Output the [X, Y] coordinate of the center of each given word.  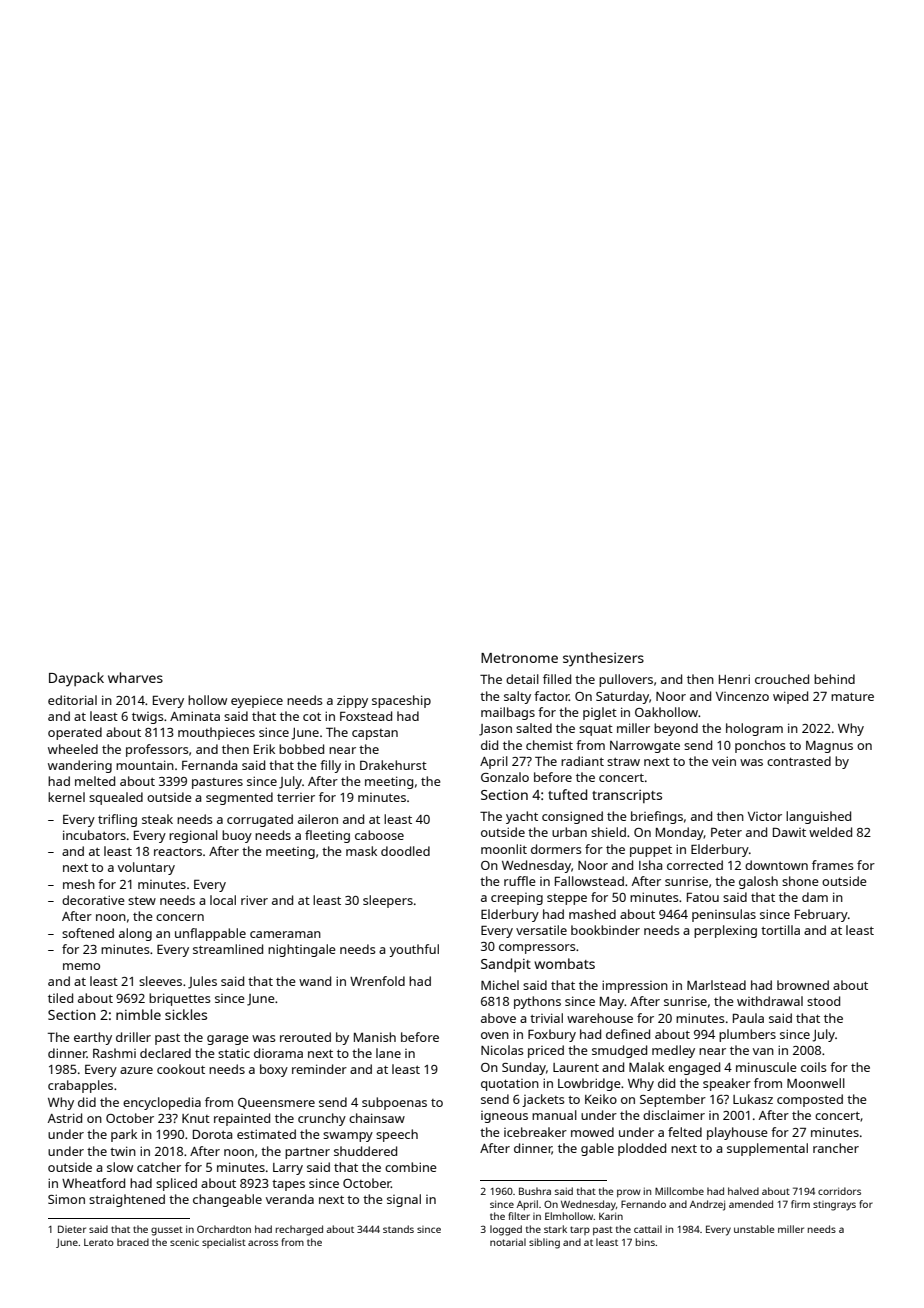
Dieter [72, 1229]
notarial [508, 1242]
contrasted [799, 761]
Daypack [76, 679]
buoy [237, 836]
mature [852, 696]
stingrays [834, 1206]
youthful [414, 950]
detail [522, 679]
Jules [202, 982]
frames [833, 865]
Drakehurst [393, 765]
